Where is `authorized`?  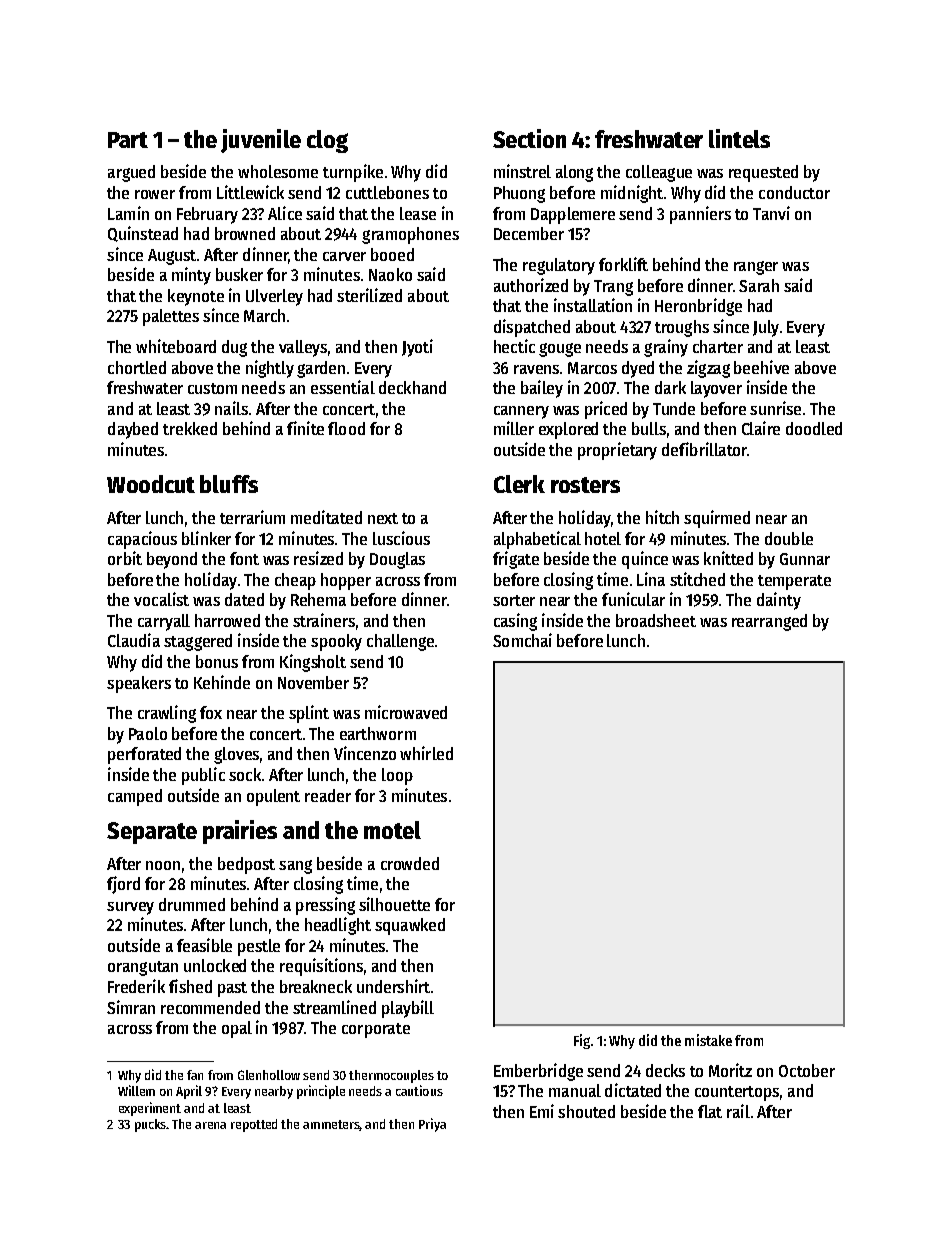
authorized is located at coordinates (531, 285).
